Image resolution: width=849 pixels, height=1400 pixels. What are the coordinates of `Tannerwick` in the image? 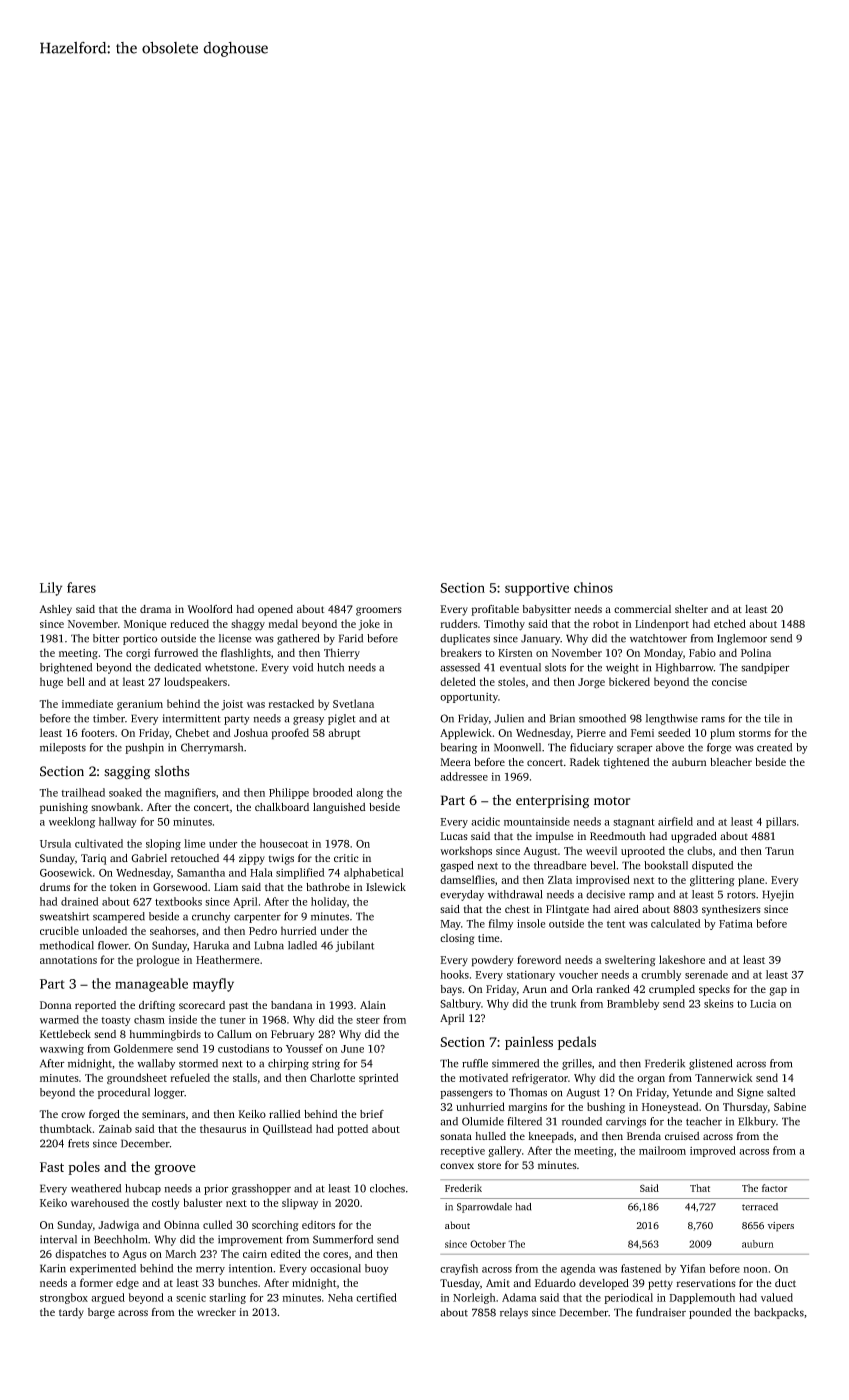 It's located at (724, 1077).
